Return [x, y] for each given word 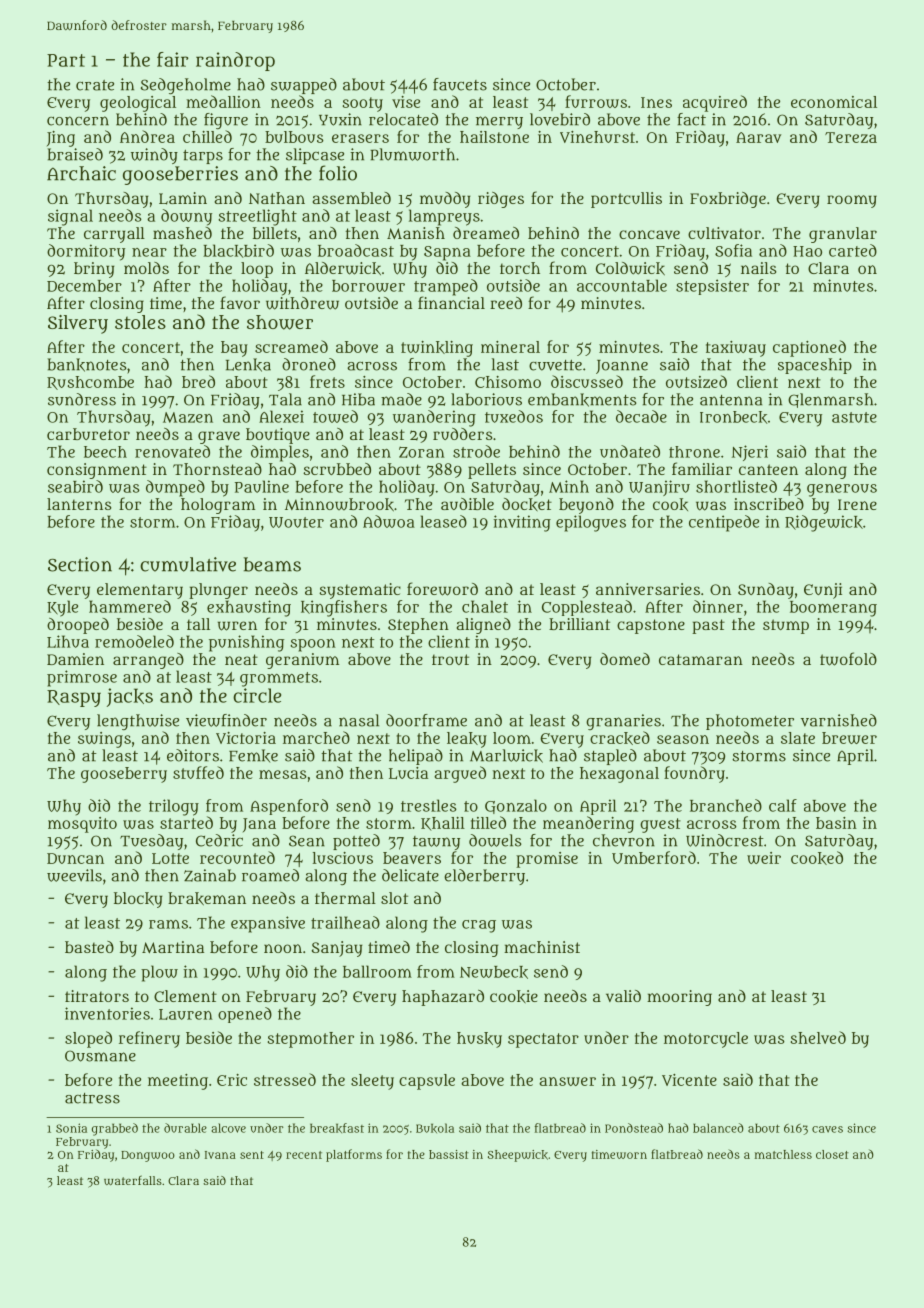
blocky [138, 900]
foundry [694, 774]
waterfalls [133, 1180]
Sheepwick [518, 1156]
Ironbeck [734, 417]
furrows [596, 101]
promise [547, 860]
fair [172, 59]
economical [834, 102]
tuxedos [514, 416]
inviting [522, 523]
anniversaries [648, 589]
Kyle [62, 608]
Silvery [78, 324]
